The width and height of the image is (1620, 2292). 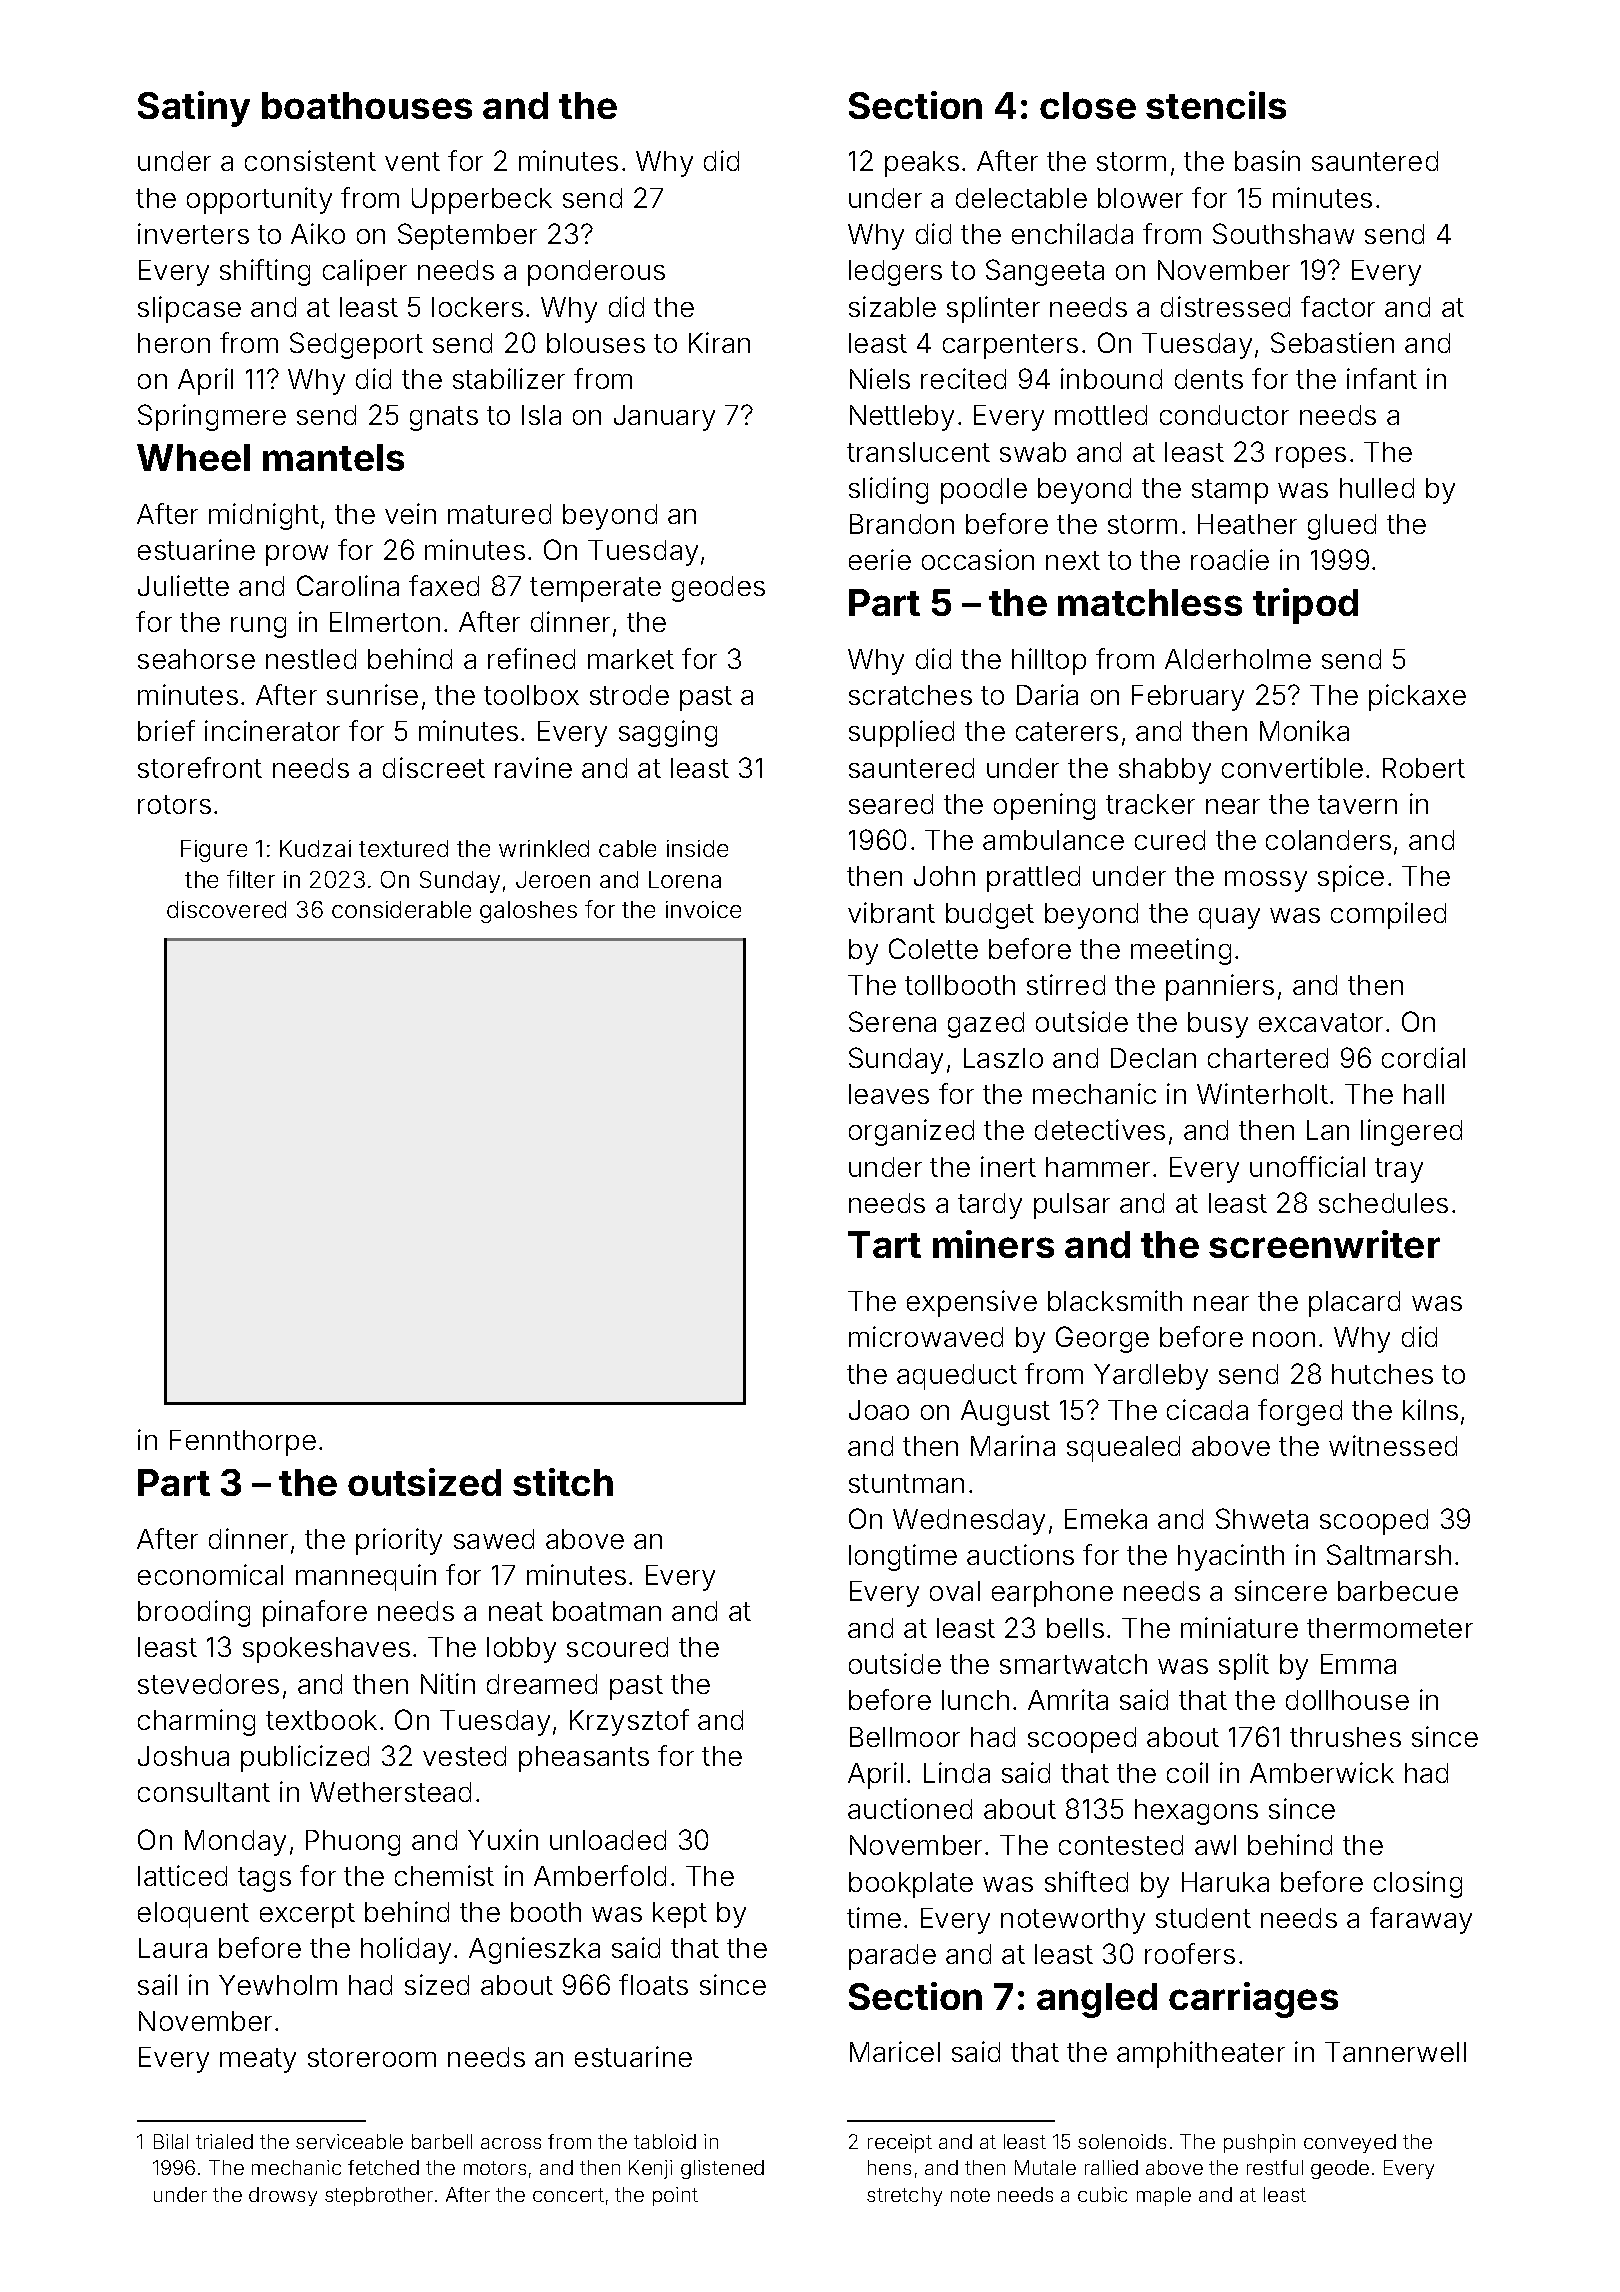 What do you see at coordinates (1164, 2196) in the image?
I see `maple` at bounding box center [1164, 2196].
